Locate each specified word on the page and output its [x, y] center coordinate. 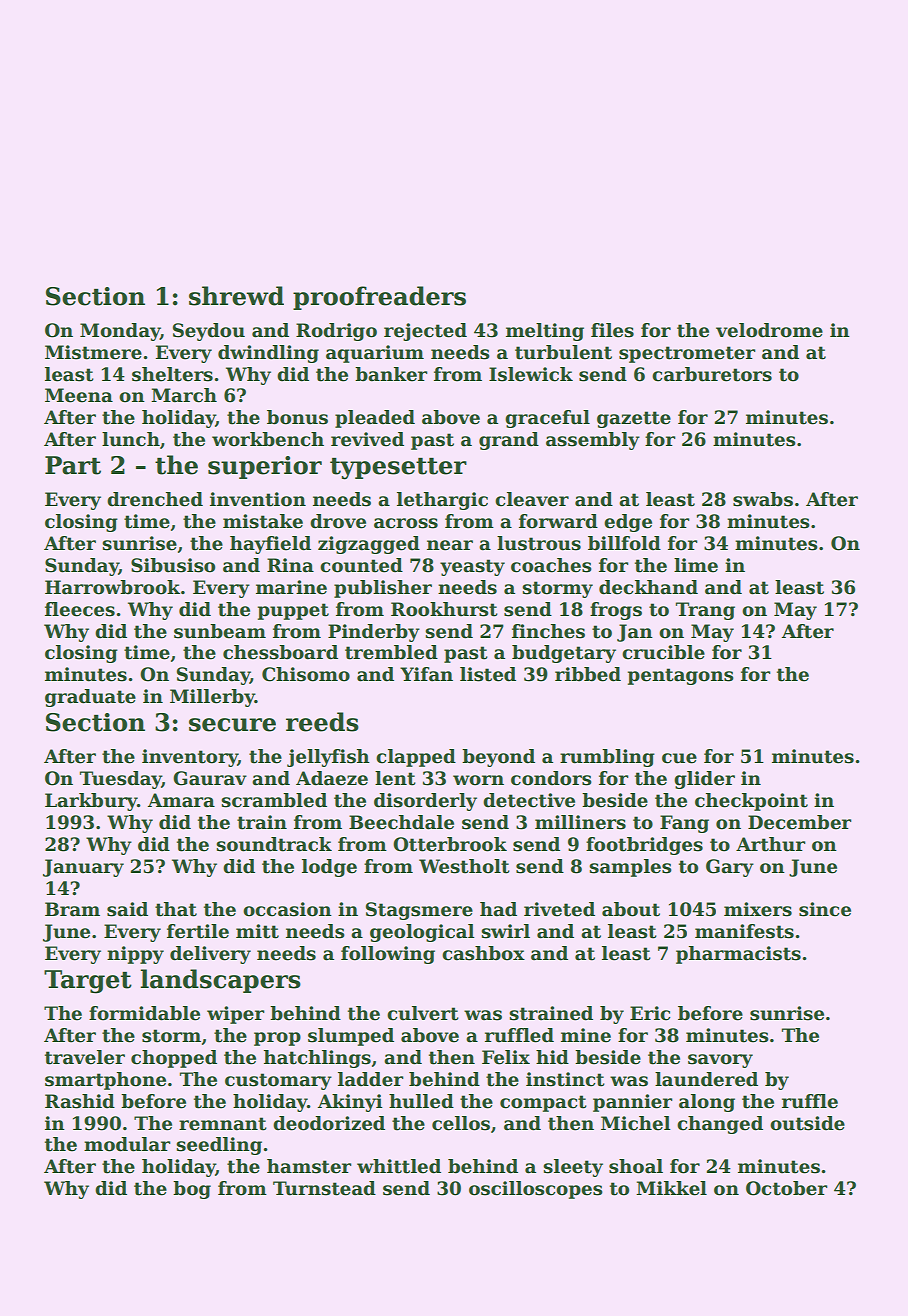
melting [545, 332]
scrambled [274, 800]
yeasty [472, 567]
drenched [155, 499]
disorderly [425, 802]
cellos [461, 1123]
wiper [236, 1015]
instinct [565, 1079]
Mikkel [671, 1188]
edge [628, 523]
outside [807, 1123]
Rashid [80, 1101]
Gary [730, 868]
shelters [172, 374]
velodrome [769, 330]
